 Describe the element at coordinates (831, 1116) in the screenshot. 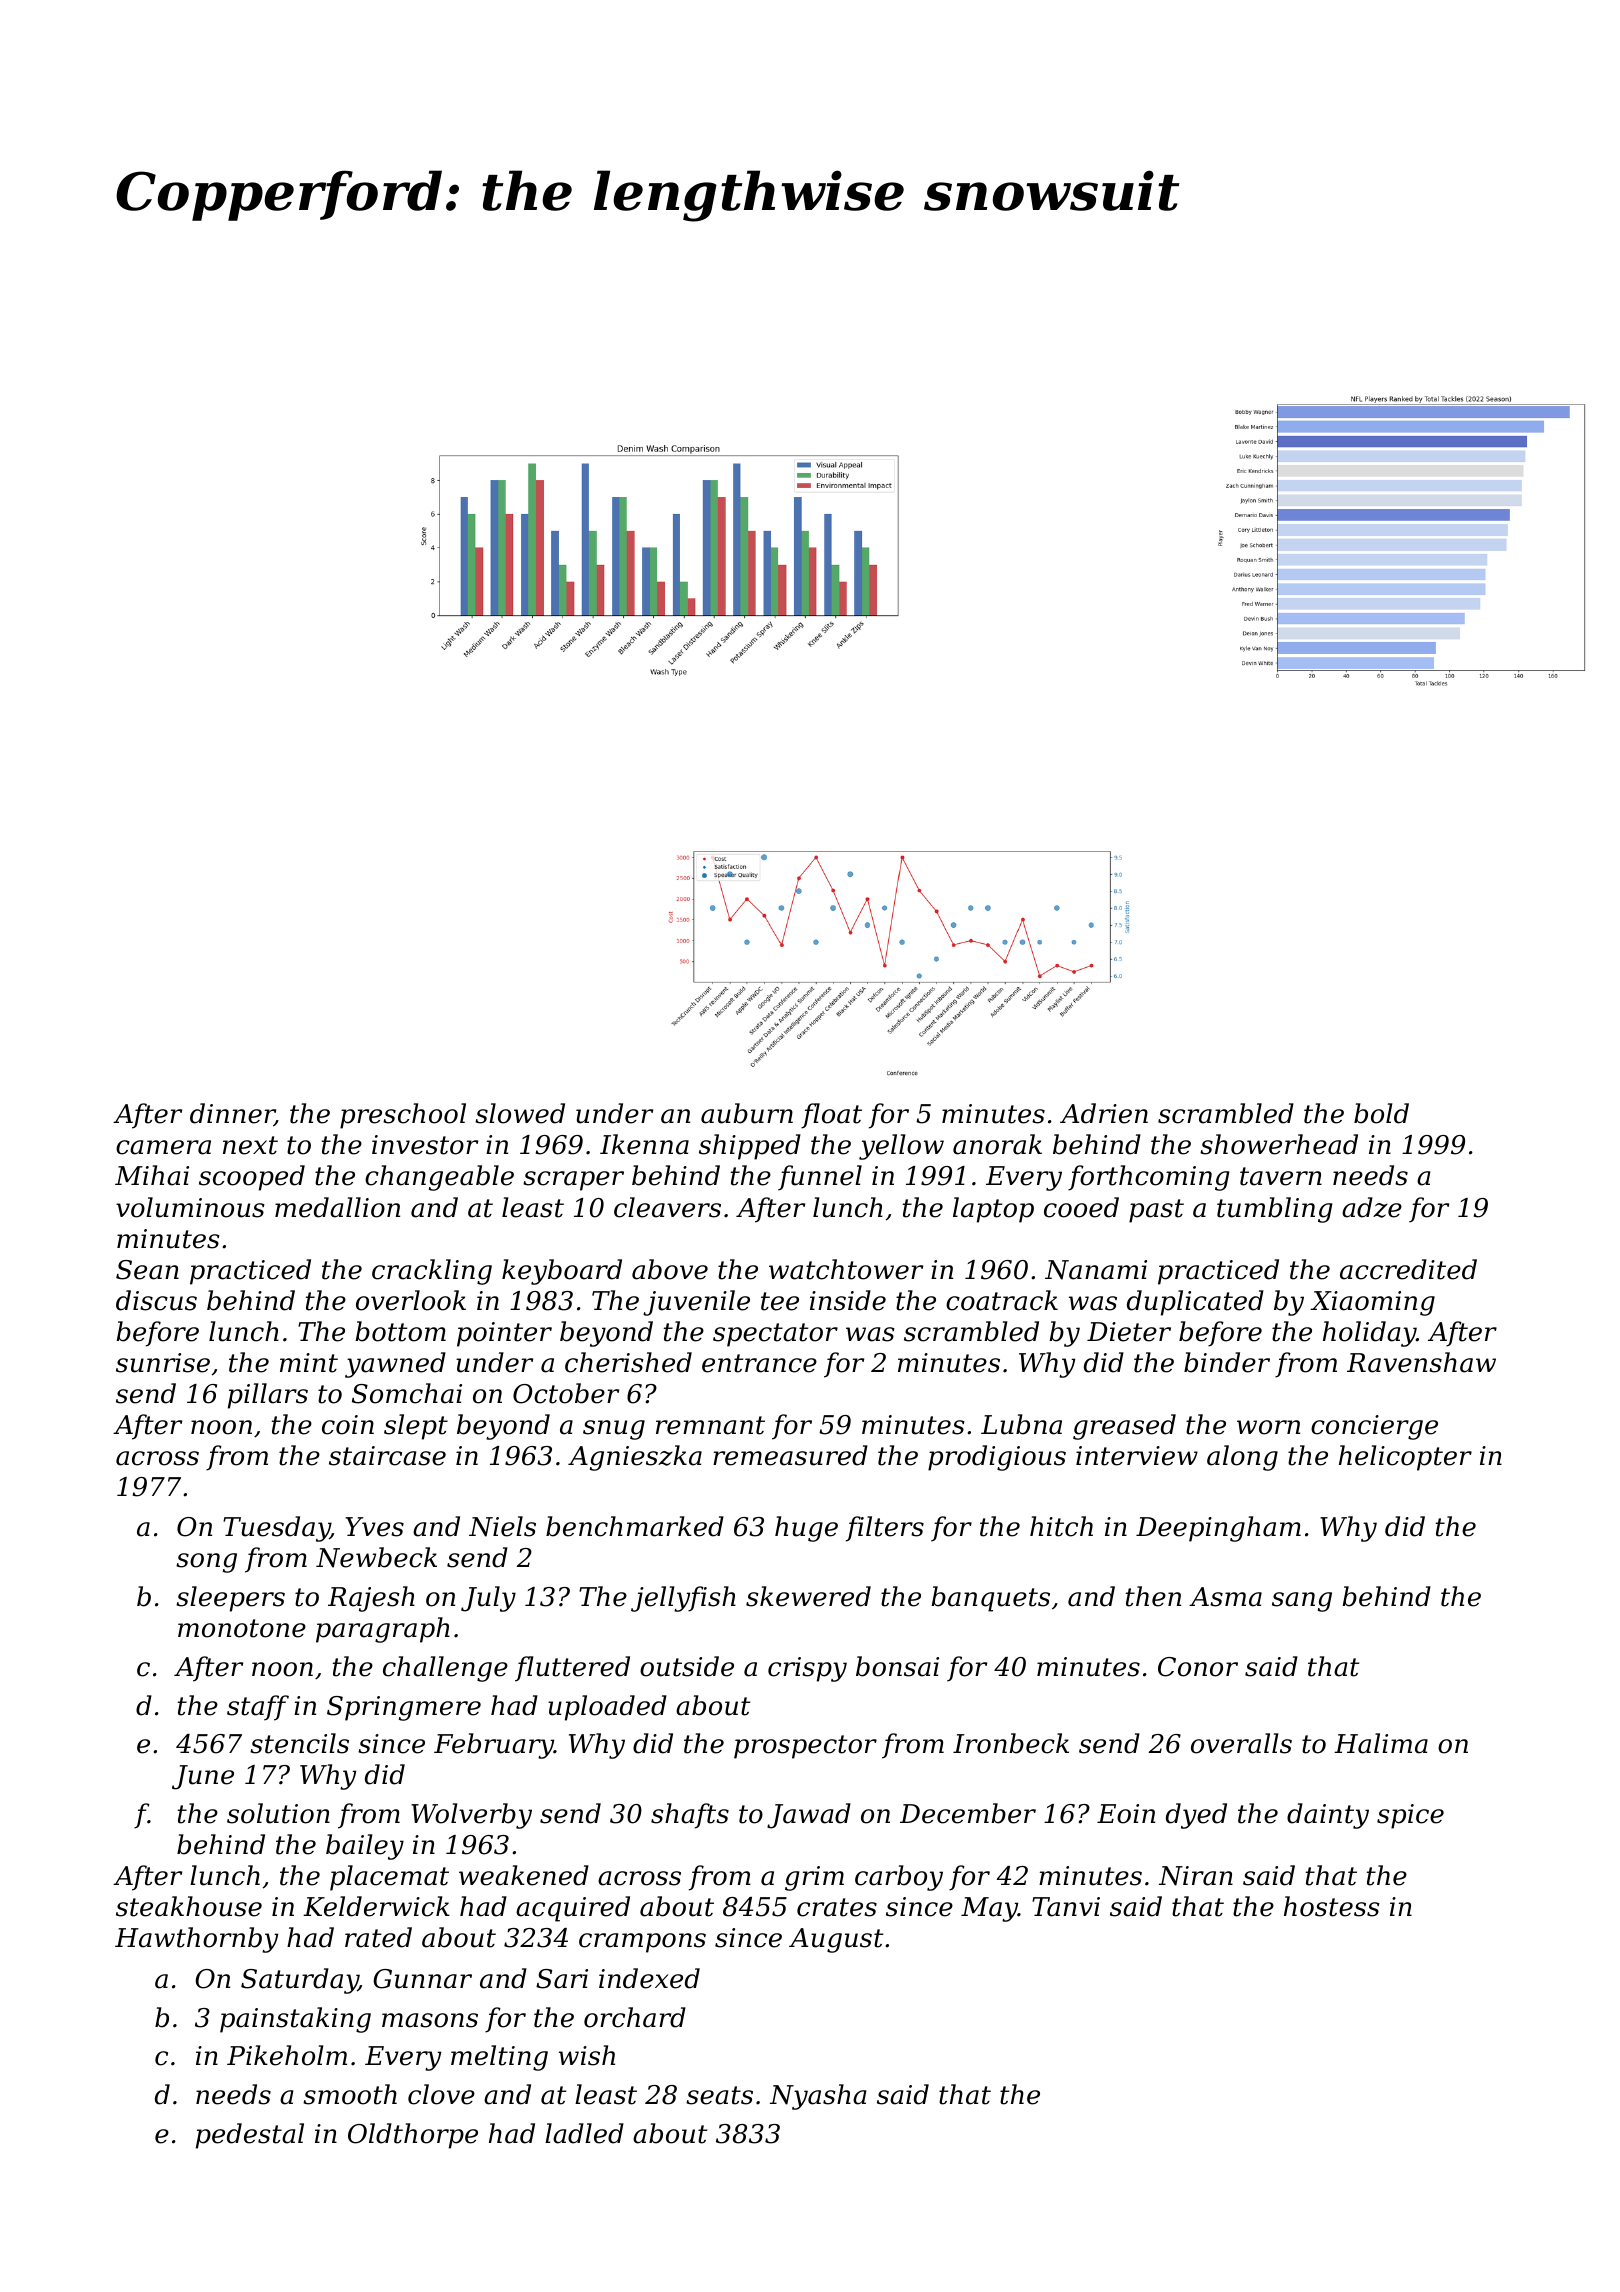

I see `float` at that location.
